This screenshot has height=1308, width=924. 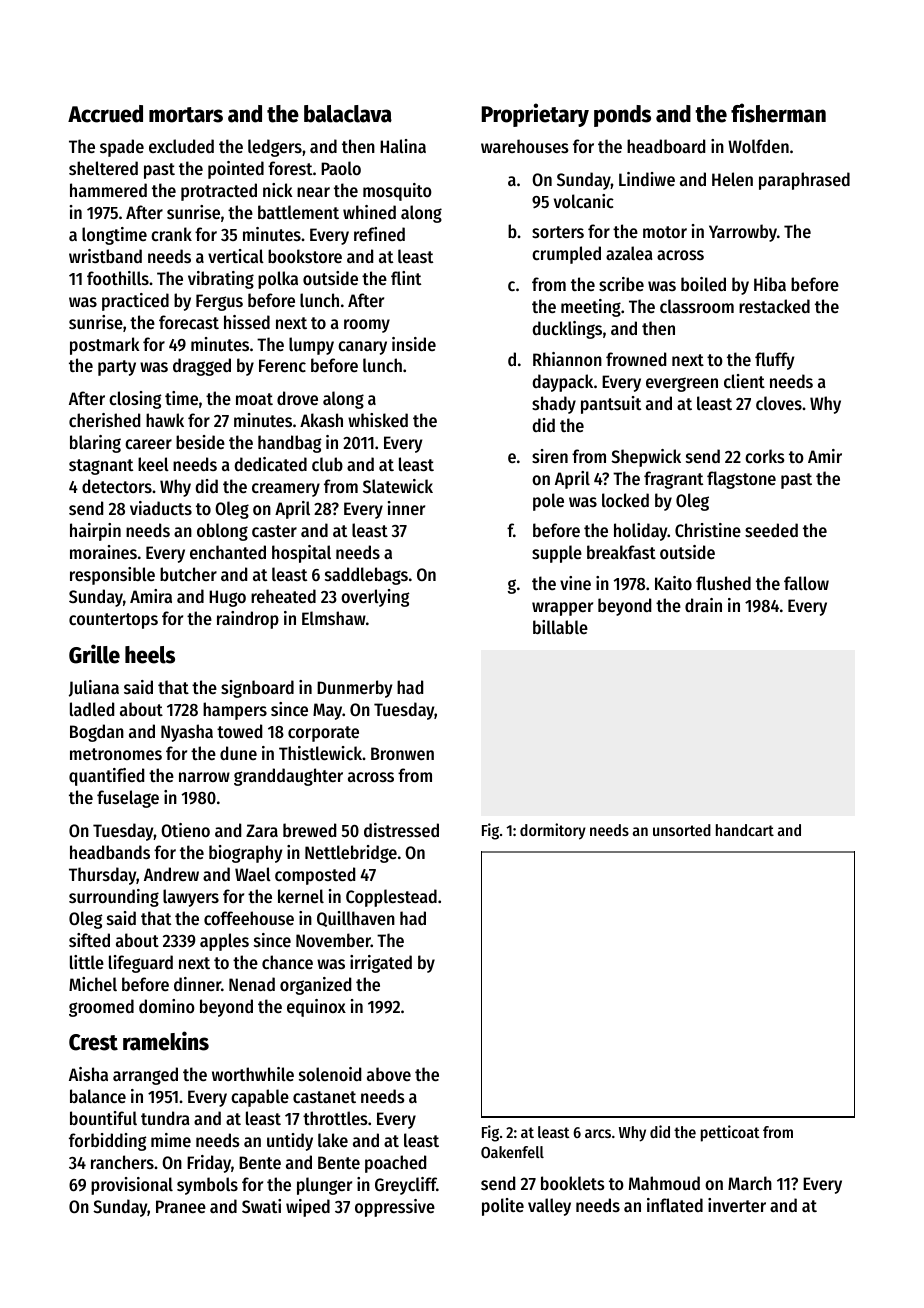 What do you see at coordinates (375, 598) in the screenshot?
I see `overlying` at bounding box center [375, 598].
